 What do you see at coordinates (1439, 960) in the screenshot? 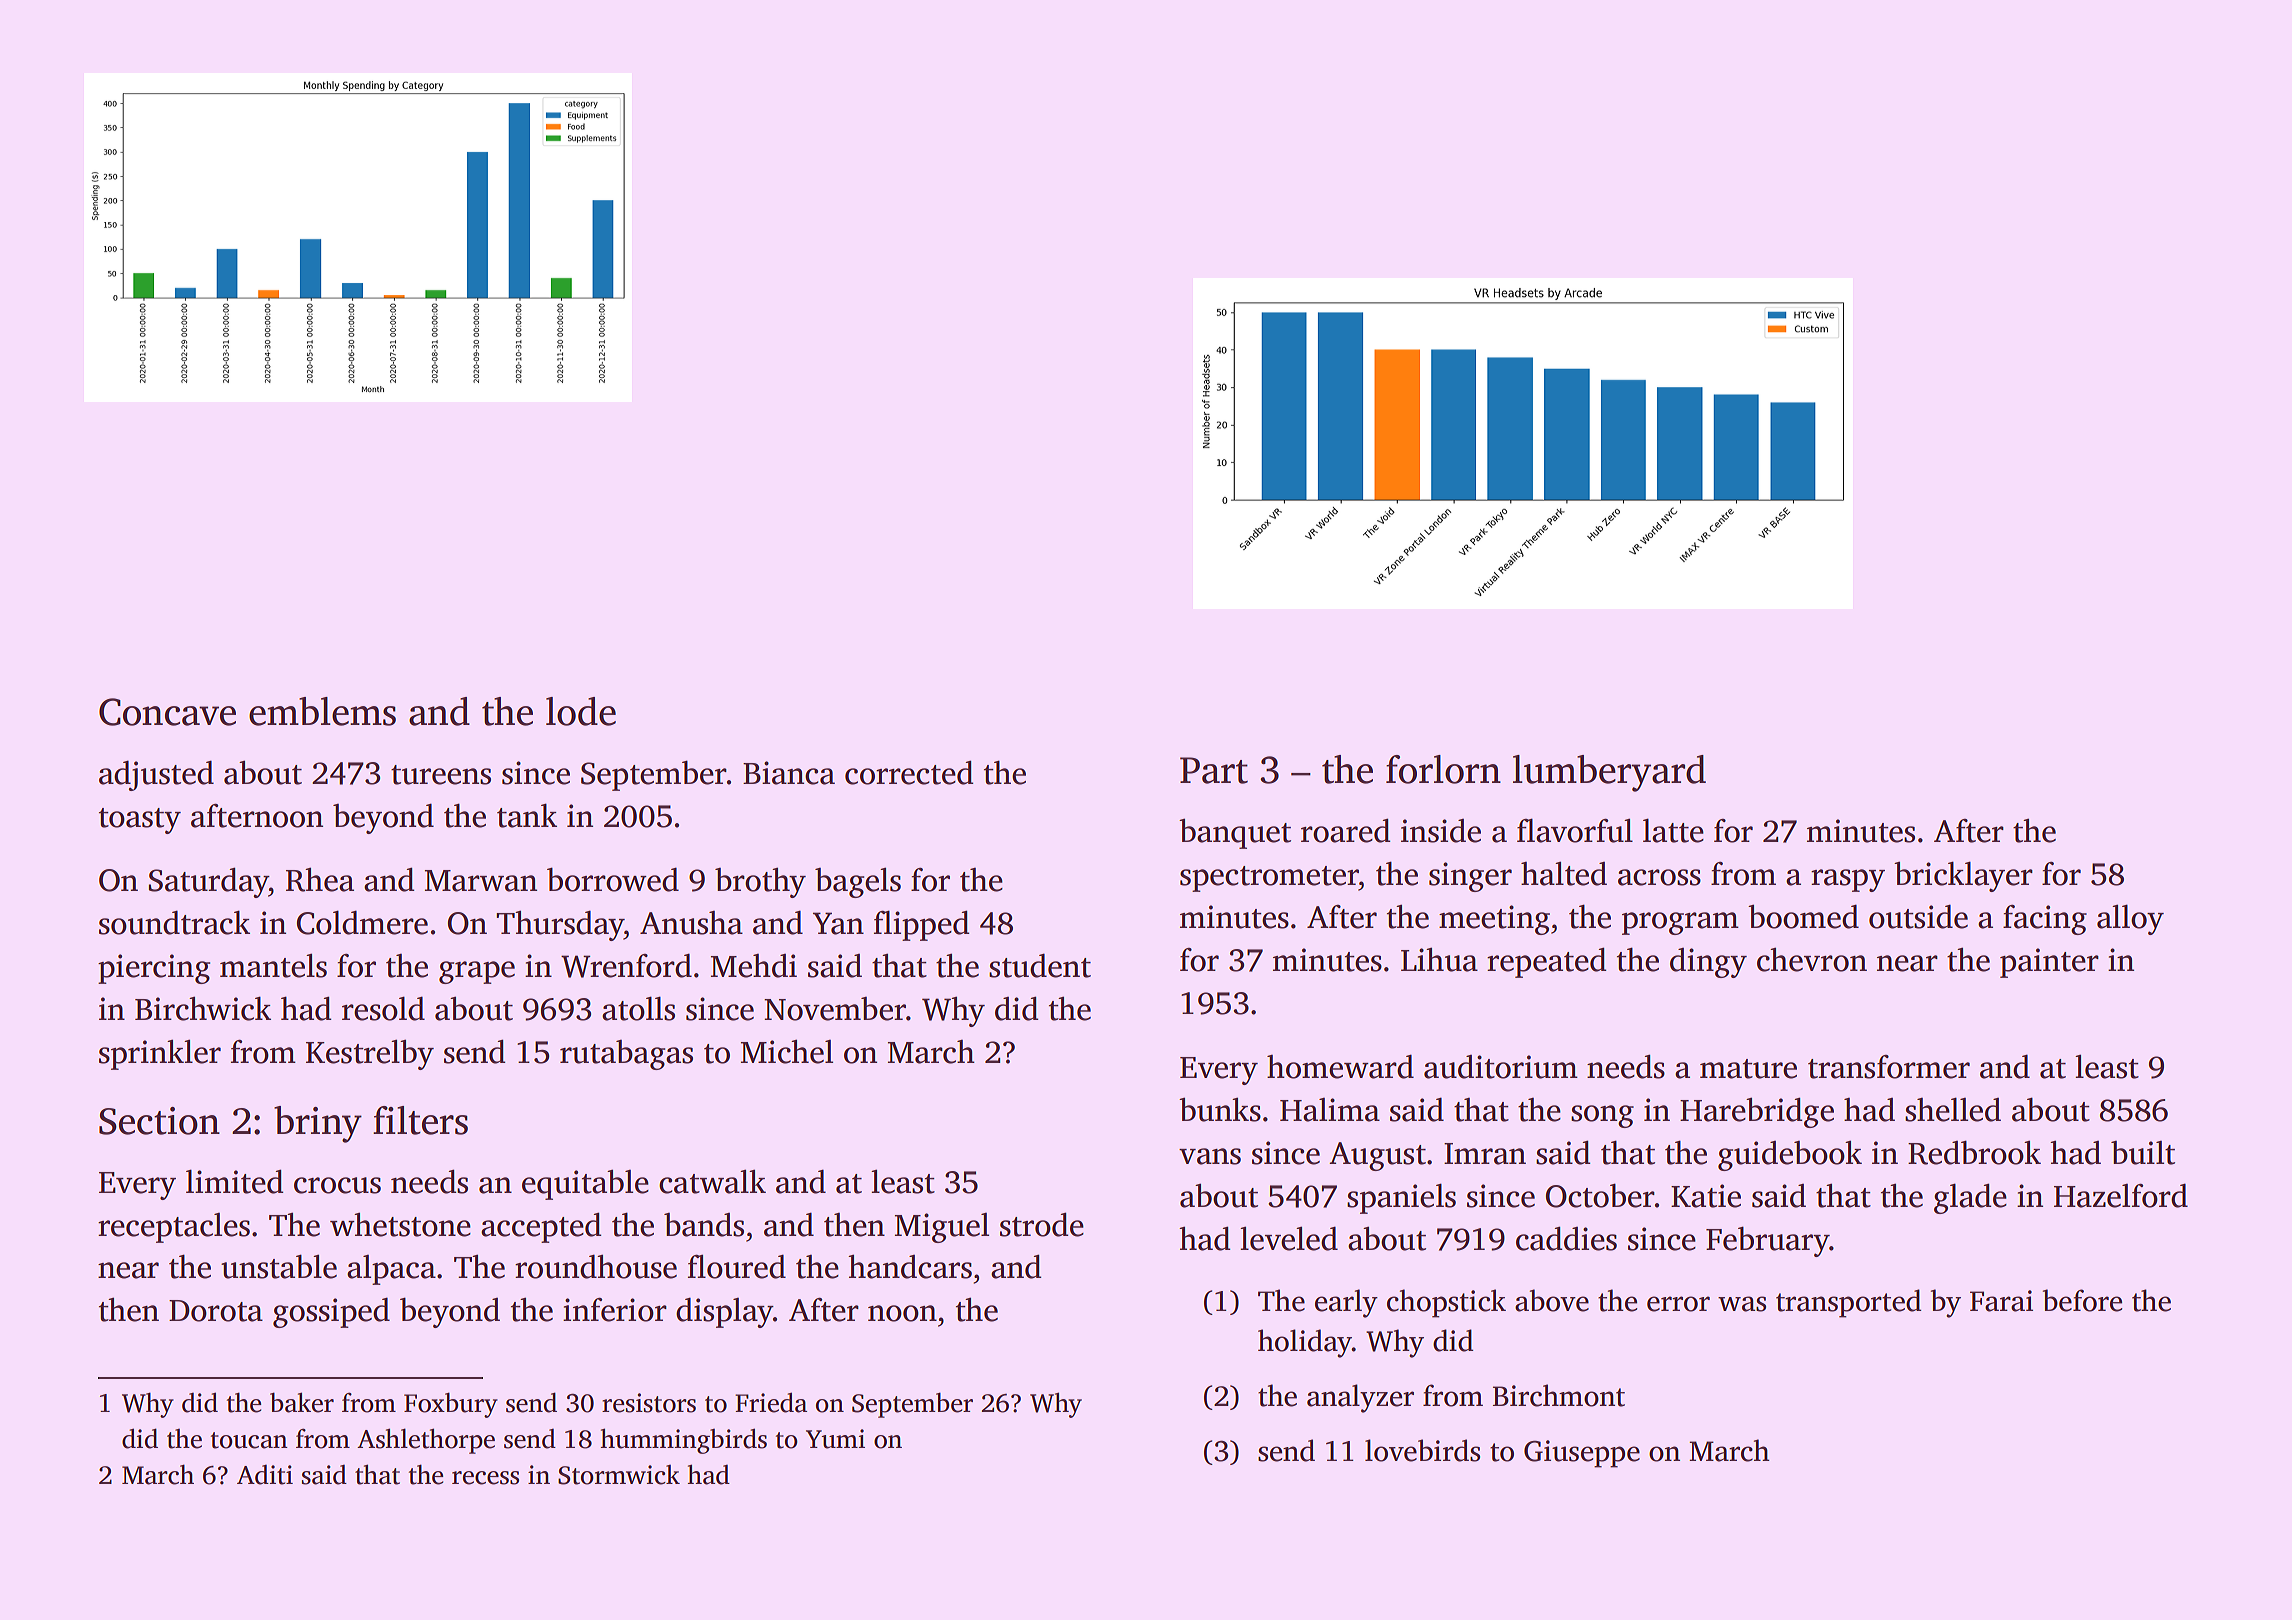
I see `Lihua` at bounding box center [1439, 960].
